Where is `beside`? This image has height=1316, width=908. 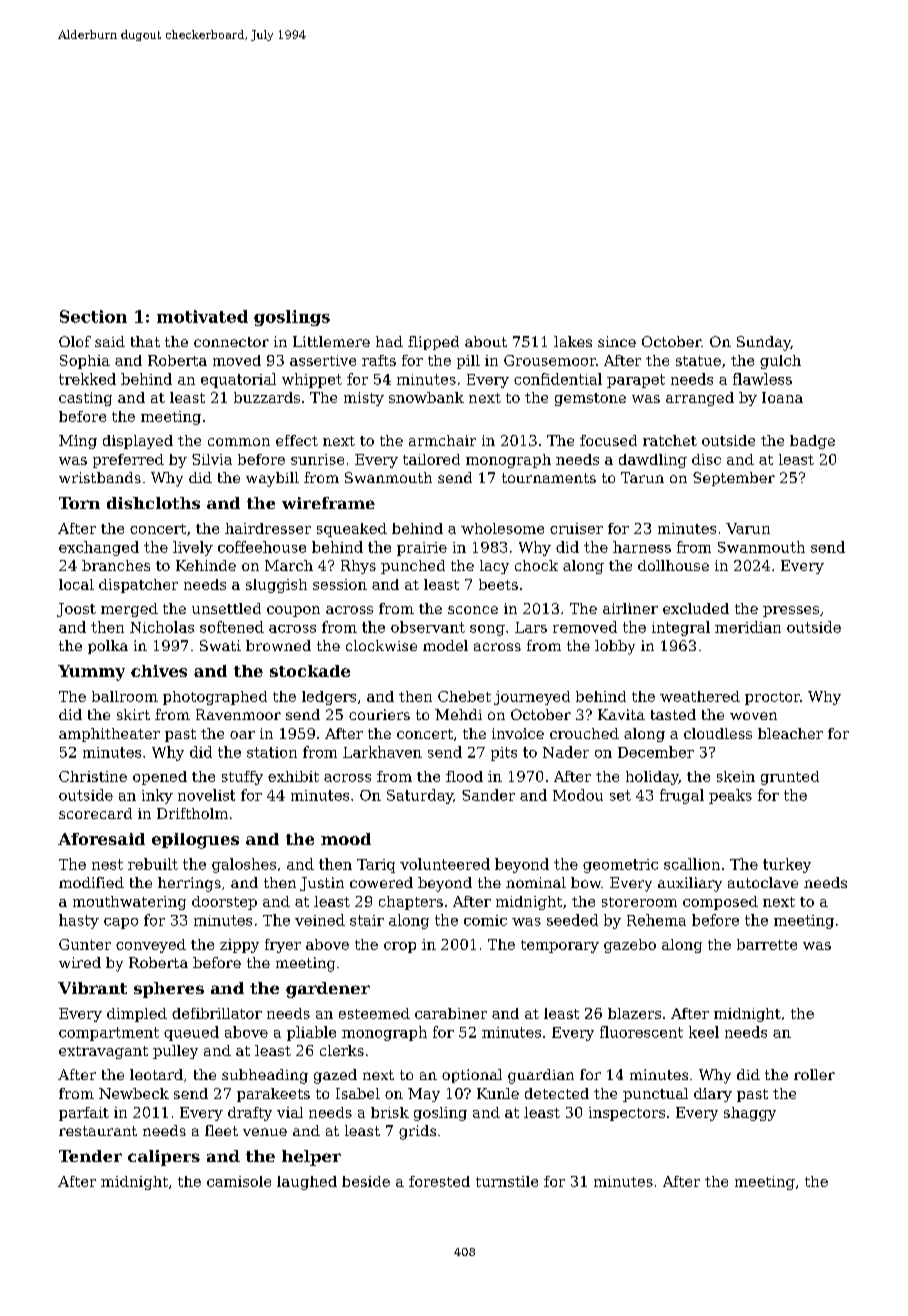 beside is located at coordinates (366, 1181).
